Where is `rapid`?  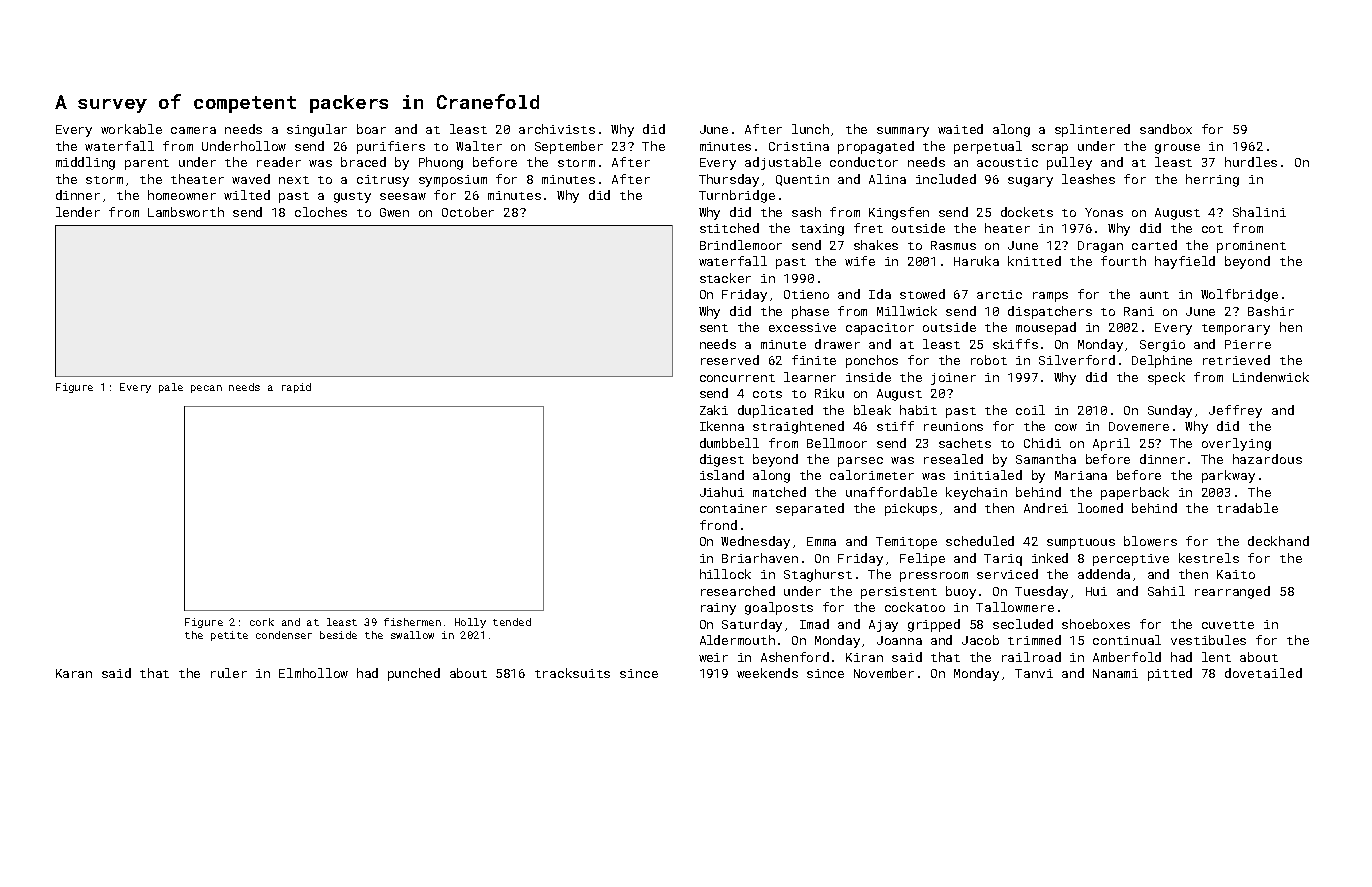
rapid is located at coordinates (296, 388).
